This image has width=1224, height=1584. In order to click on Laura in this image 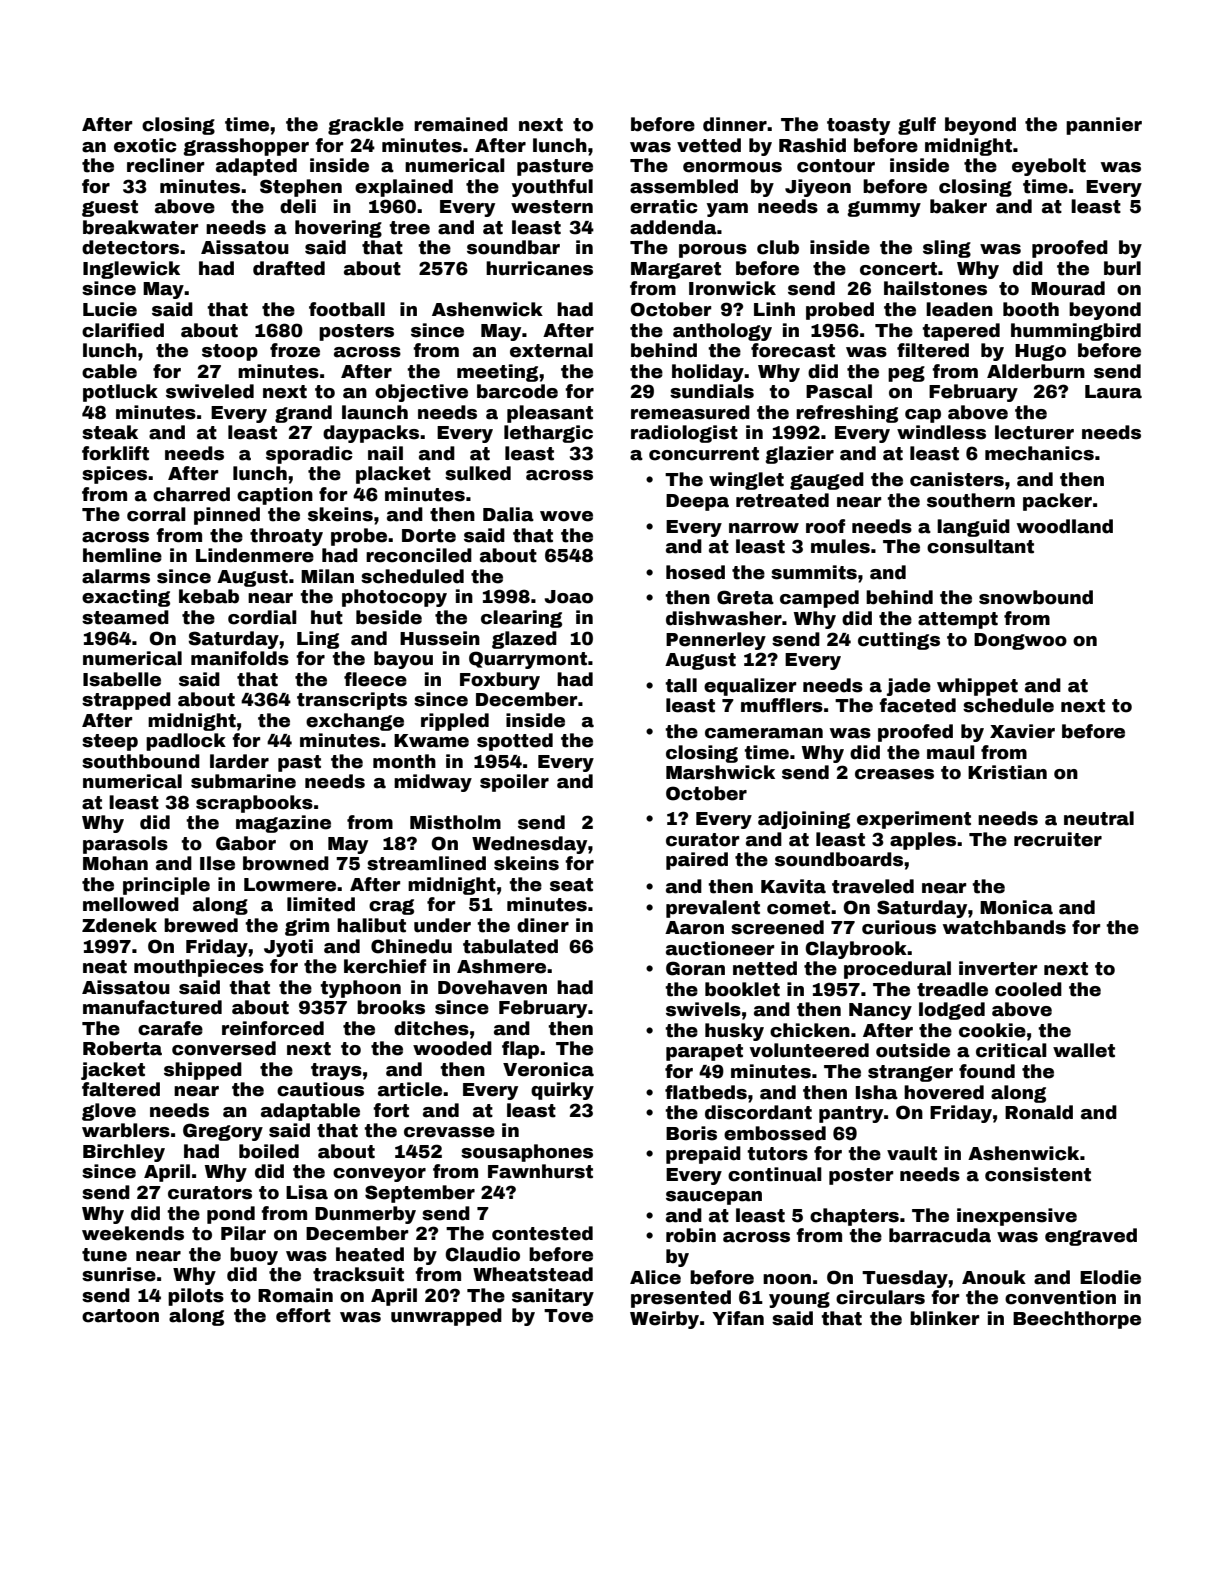, I will do `click(1113, 392)`.
